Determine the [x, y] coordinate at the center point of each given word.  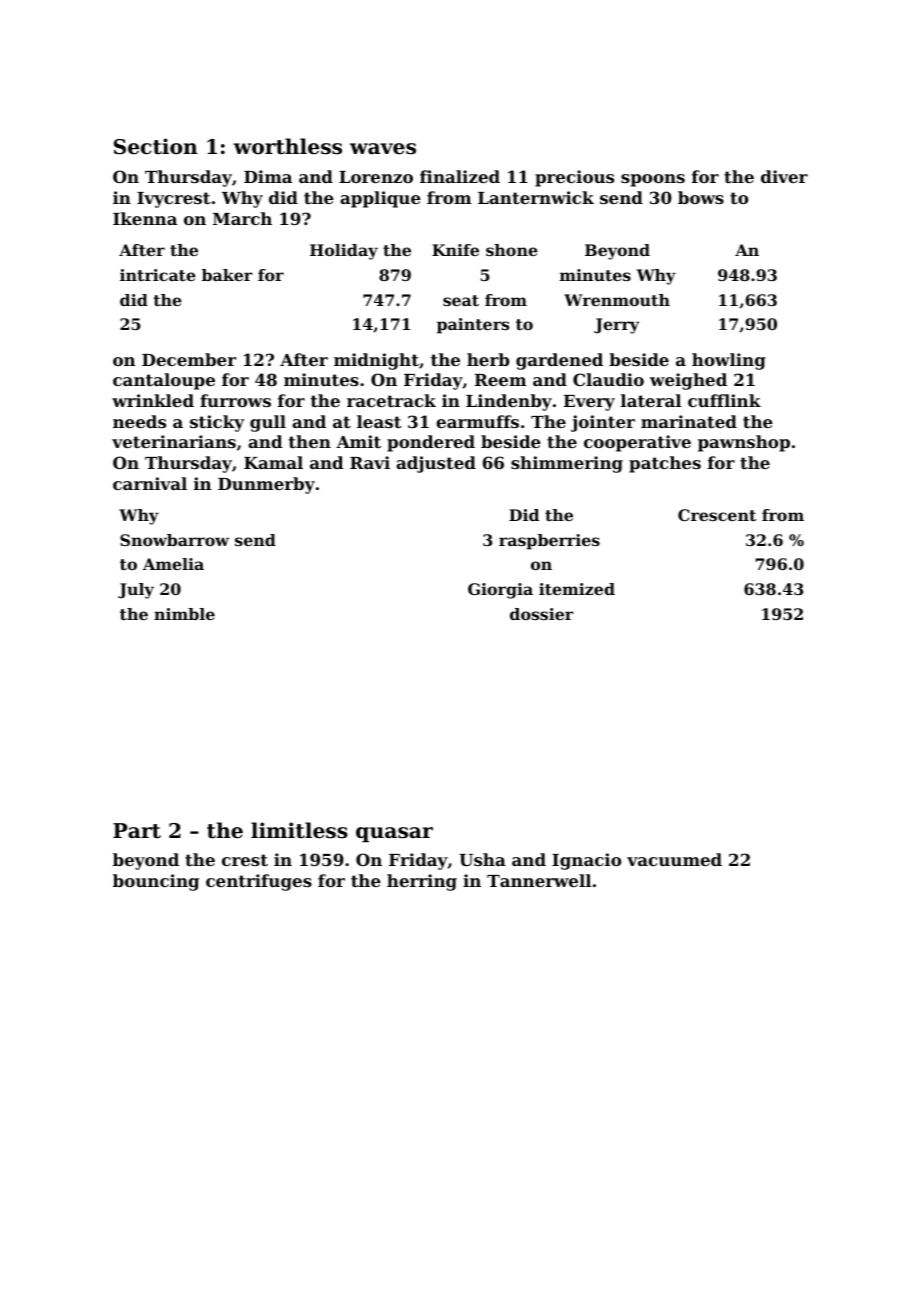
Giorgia [500, 591]
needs [139, 421]
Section [156, 146]
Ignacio [586, 861]
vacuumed [674, 859]
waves [383, 149]
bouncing [156, 882]
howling [729, 361]
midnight [376, 361]
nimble [184, 614]
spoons [653, 180]
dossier [542, 614]
